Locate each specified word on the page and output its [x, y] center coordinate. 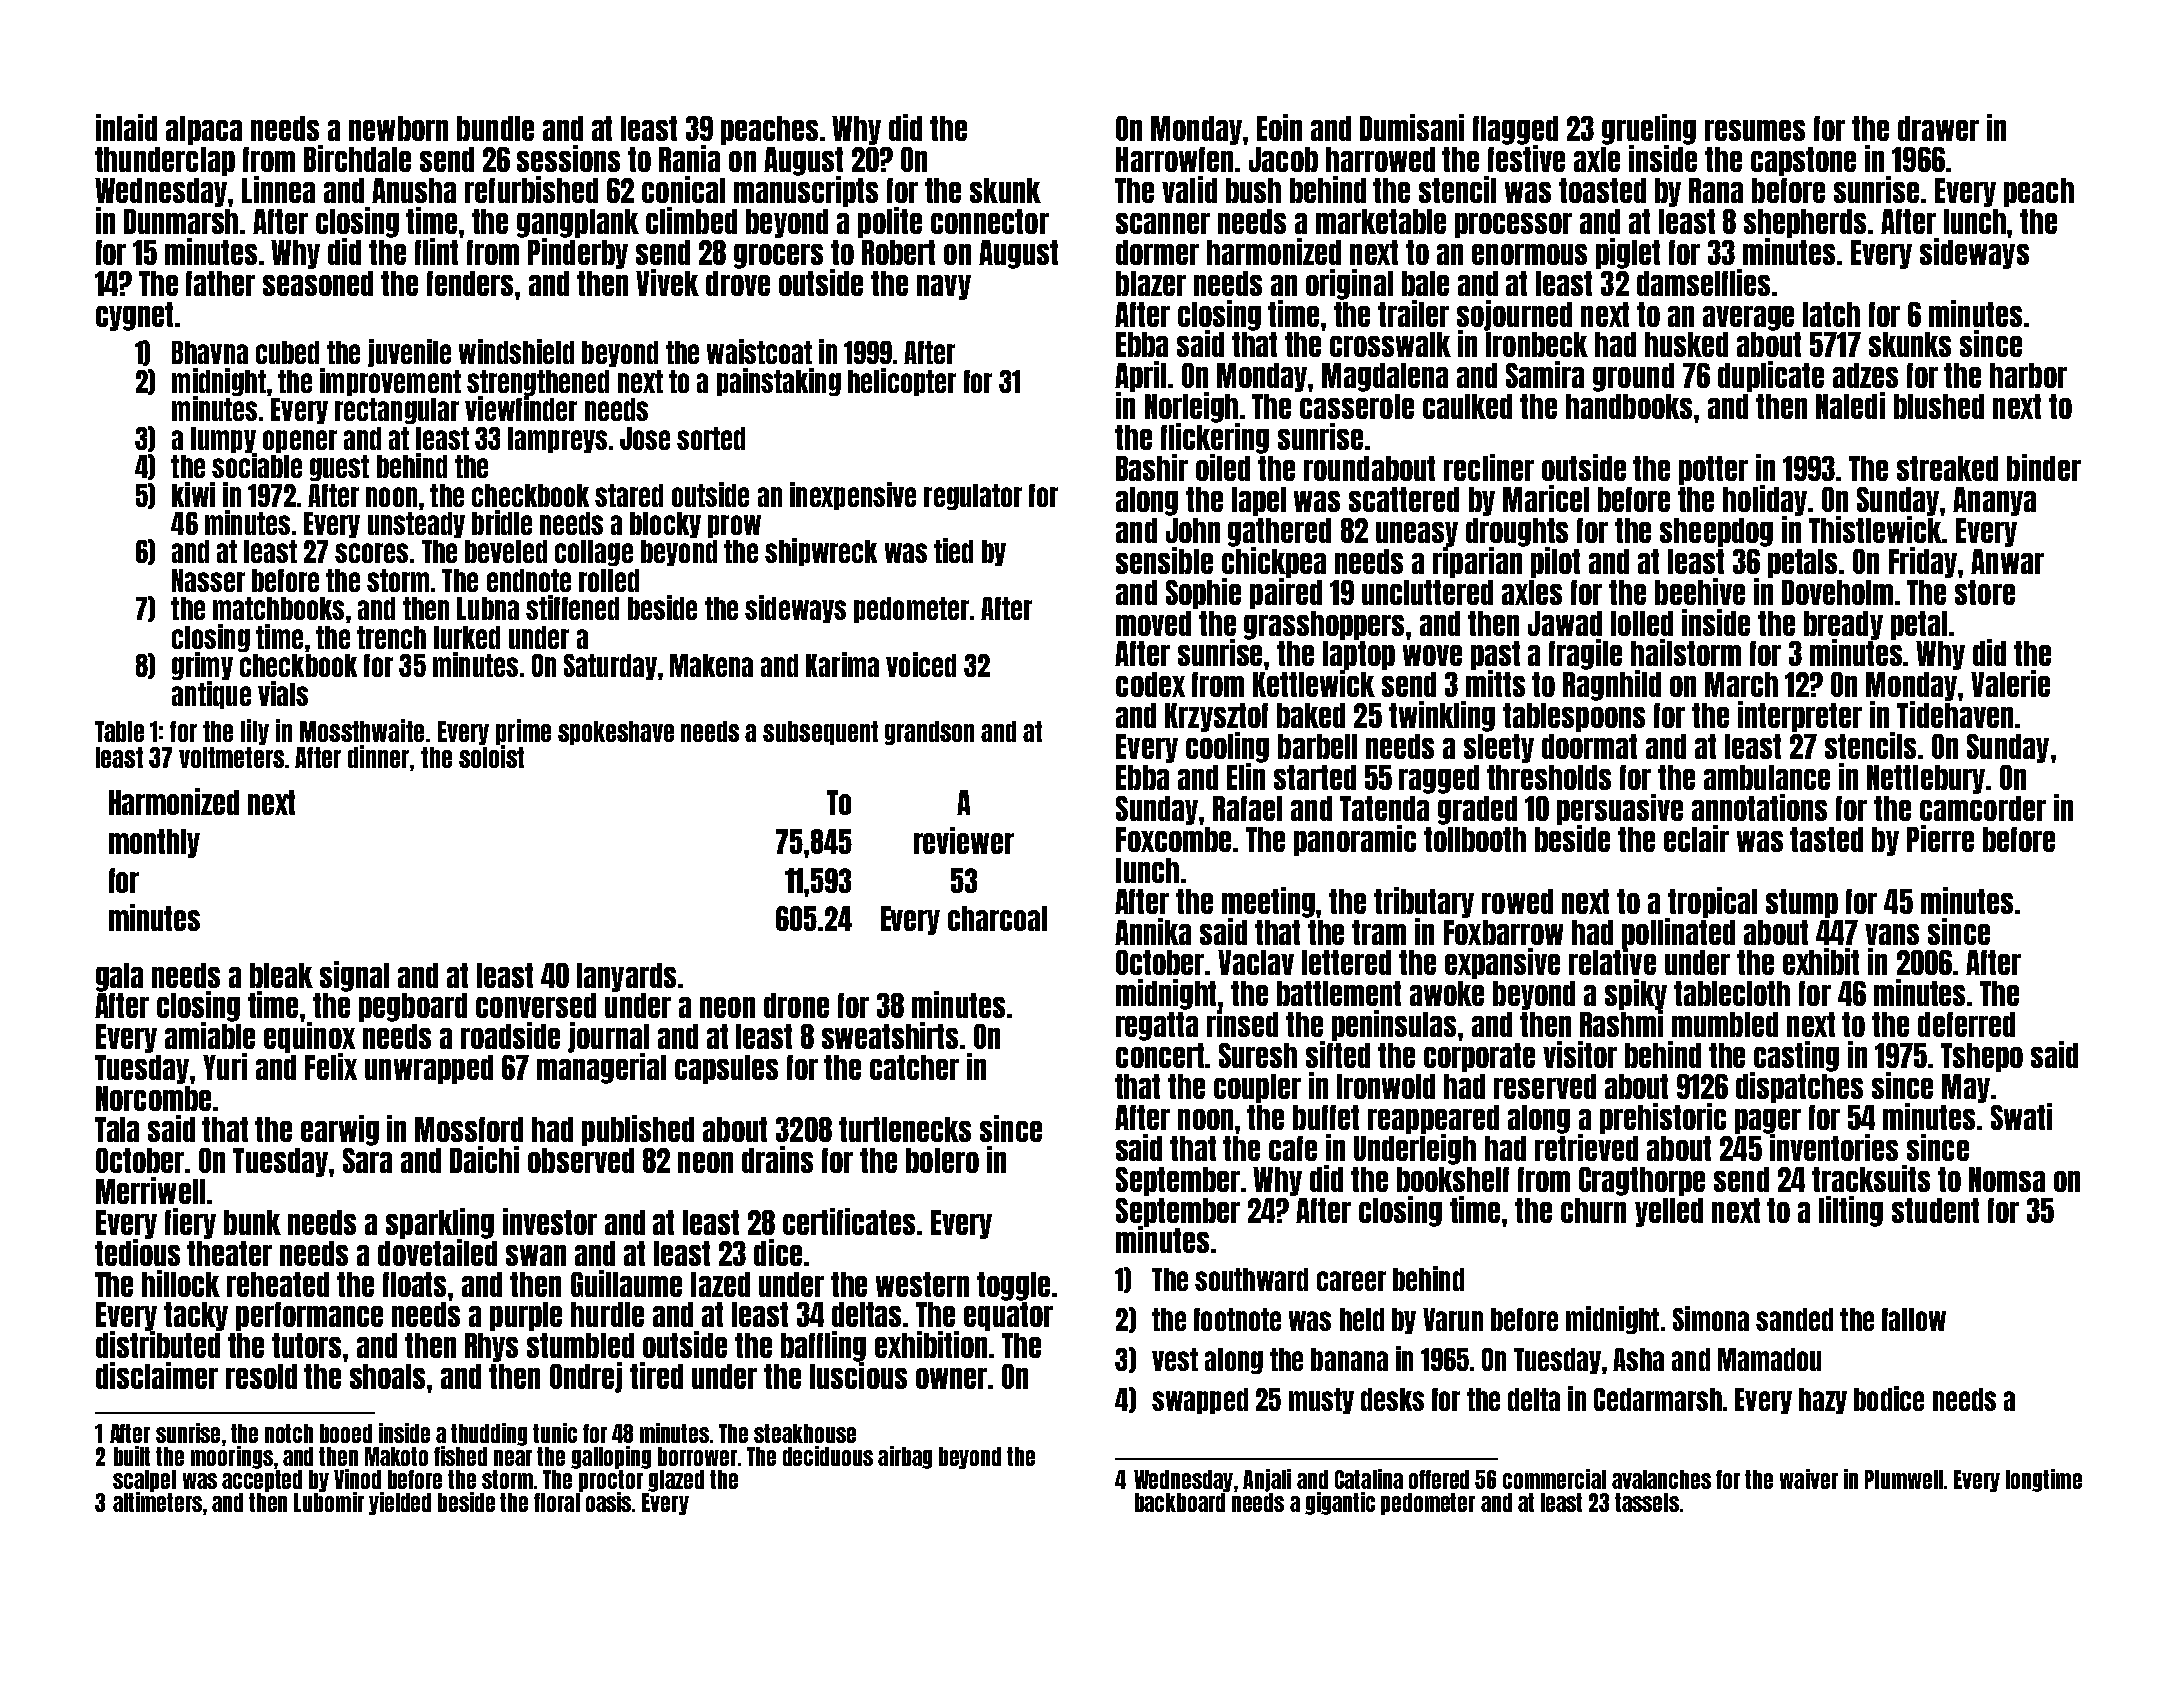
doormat [1589, 746]
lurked [467, 637]
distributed [158, 1344]
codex [1150, 684]
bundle [495, 128]
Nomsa [2007, 1179]
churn [1593, 1210]
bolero [942, 1160]
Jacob [1283, 159]
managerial [601, 1068]
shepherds [1805, 223]
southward [1251, 1279]
